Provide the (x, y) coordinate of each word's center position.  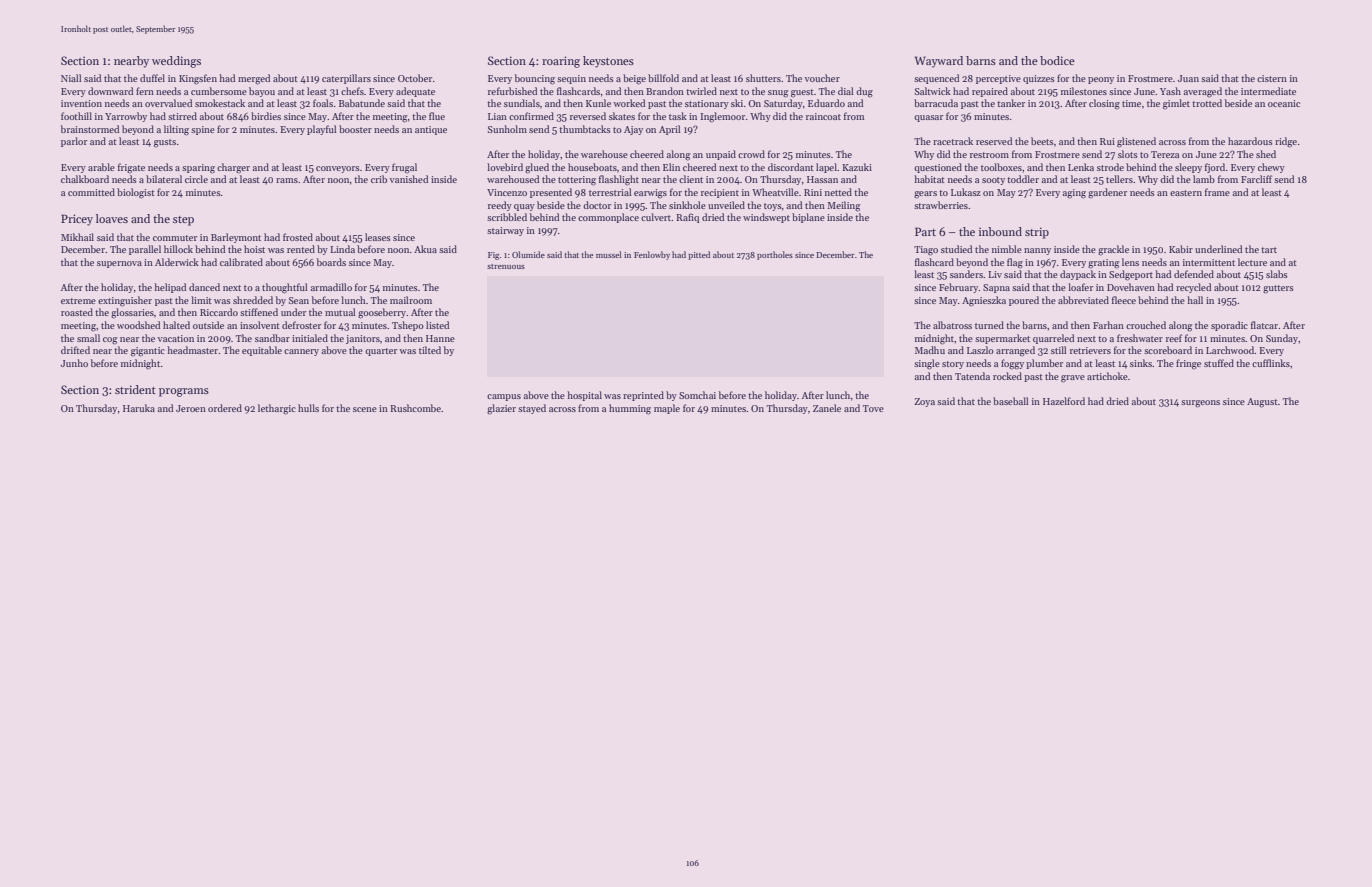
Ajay (633, 130)
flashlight (619, 180)
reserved (994, 141)
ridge (1286, 142)
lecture (1252, 262)
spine (203, 130)
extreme (78, 301)
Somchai (697, 395)
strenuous (506, 266)
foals (323, 103)
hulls (308, 408)
